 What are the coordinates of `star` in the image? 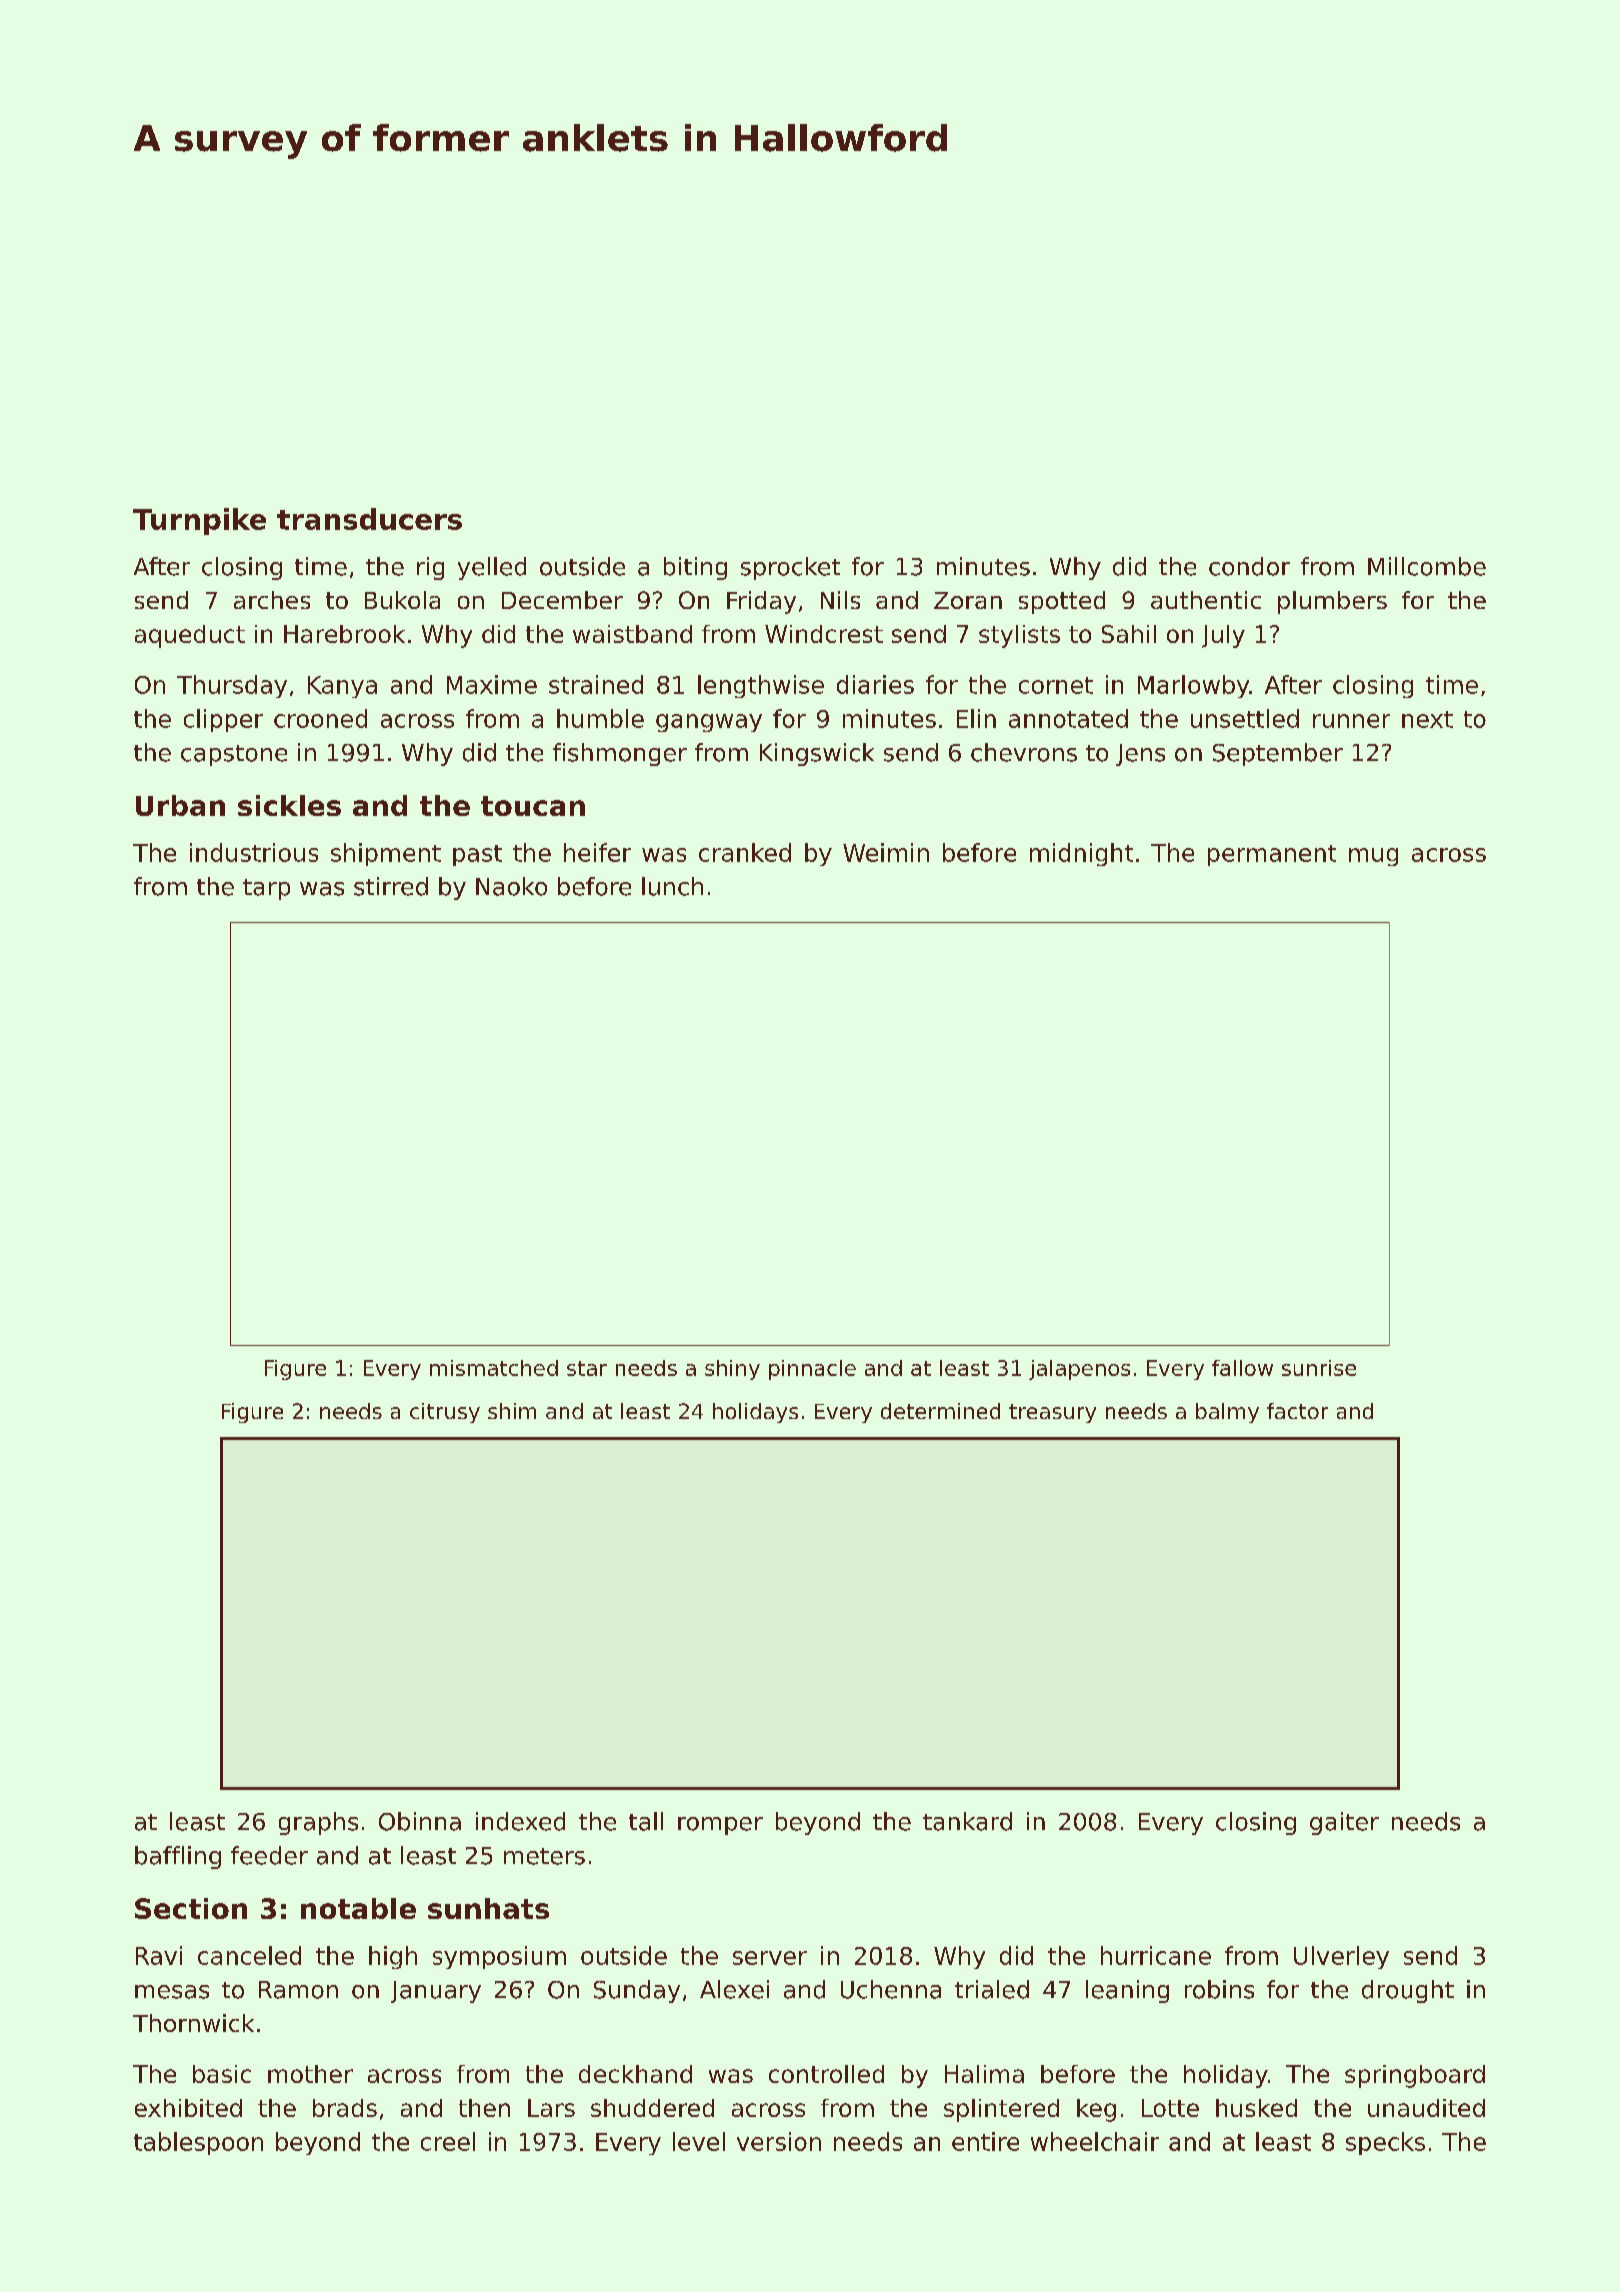 It's located at (587, 1368).
